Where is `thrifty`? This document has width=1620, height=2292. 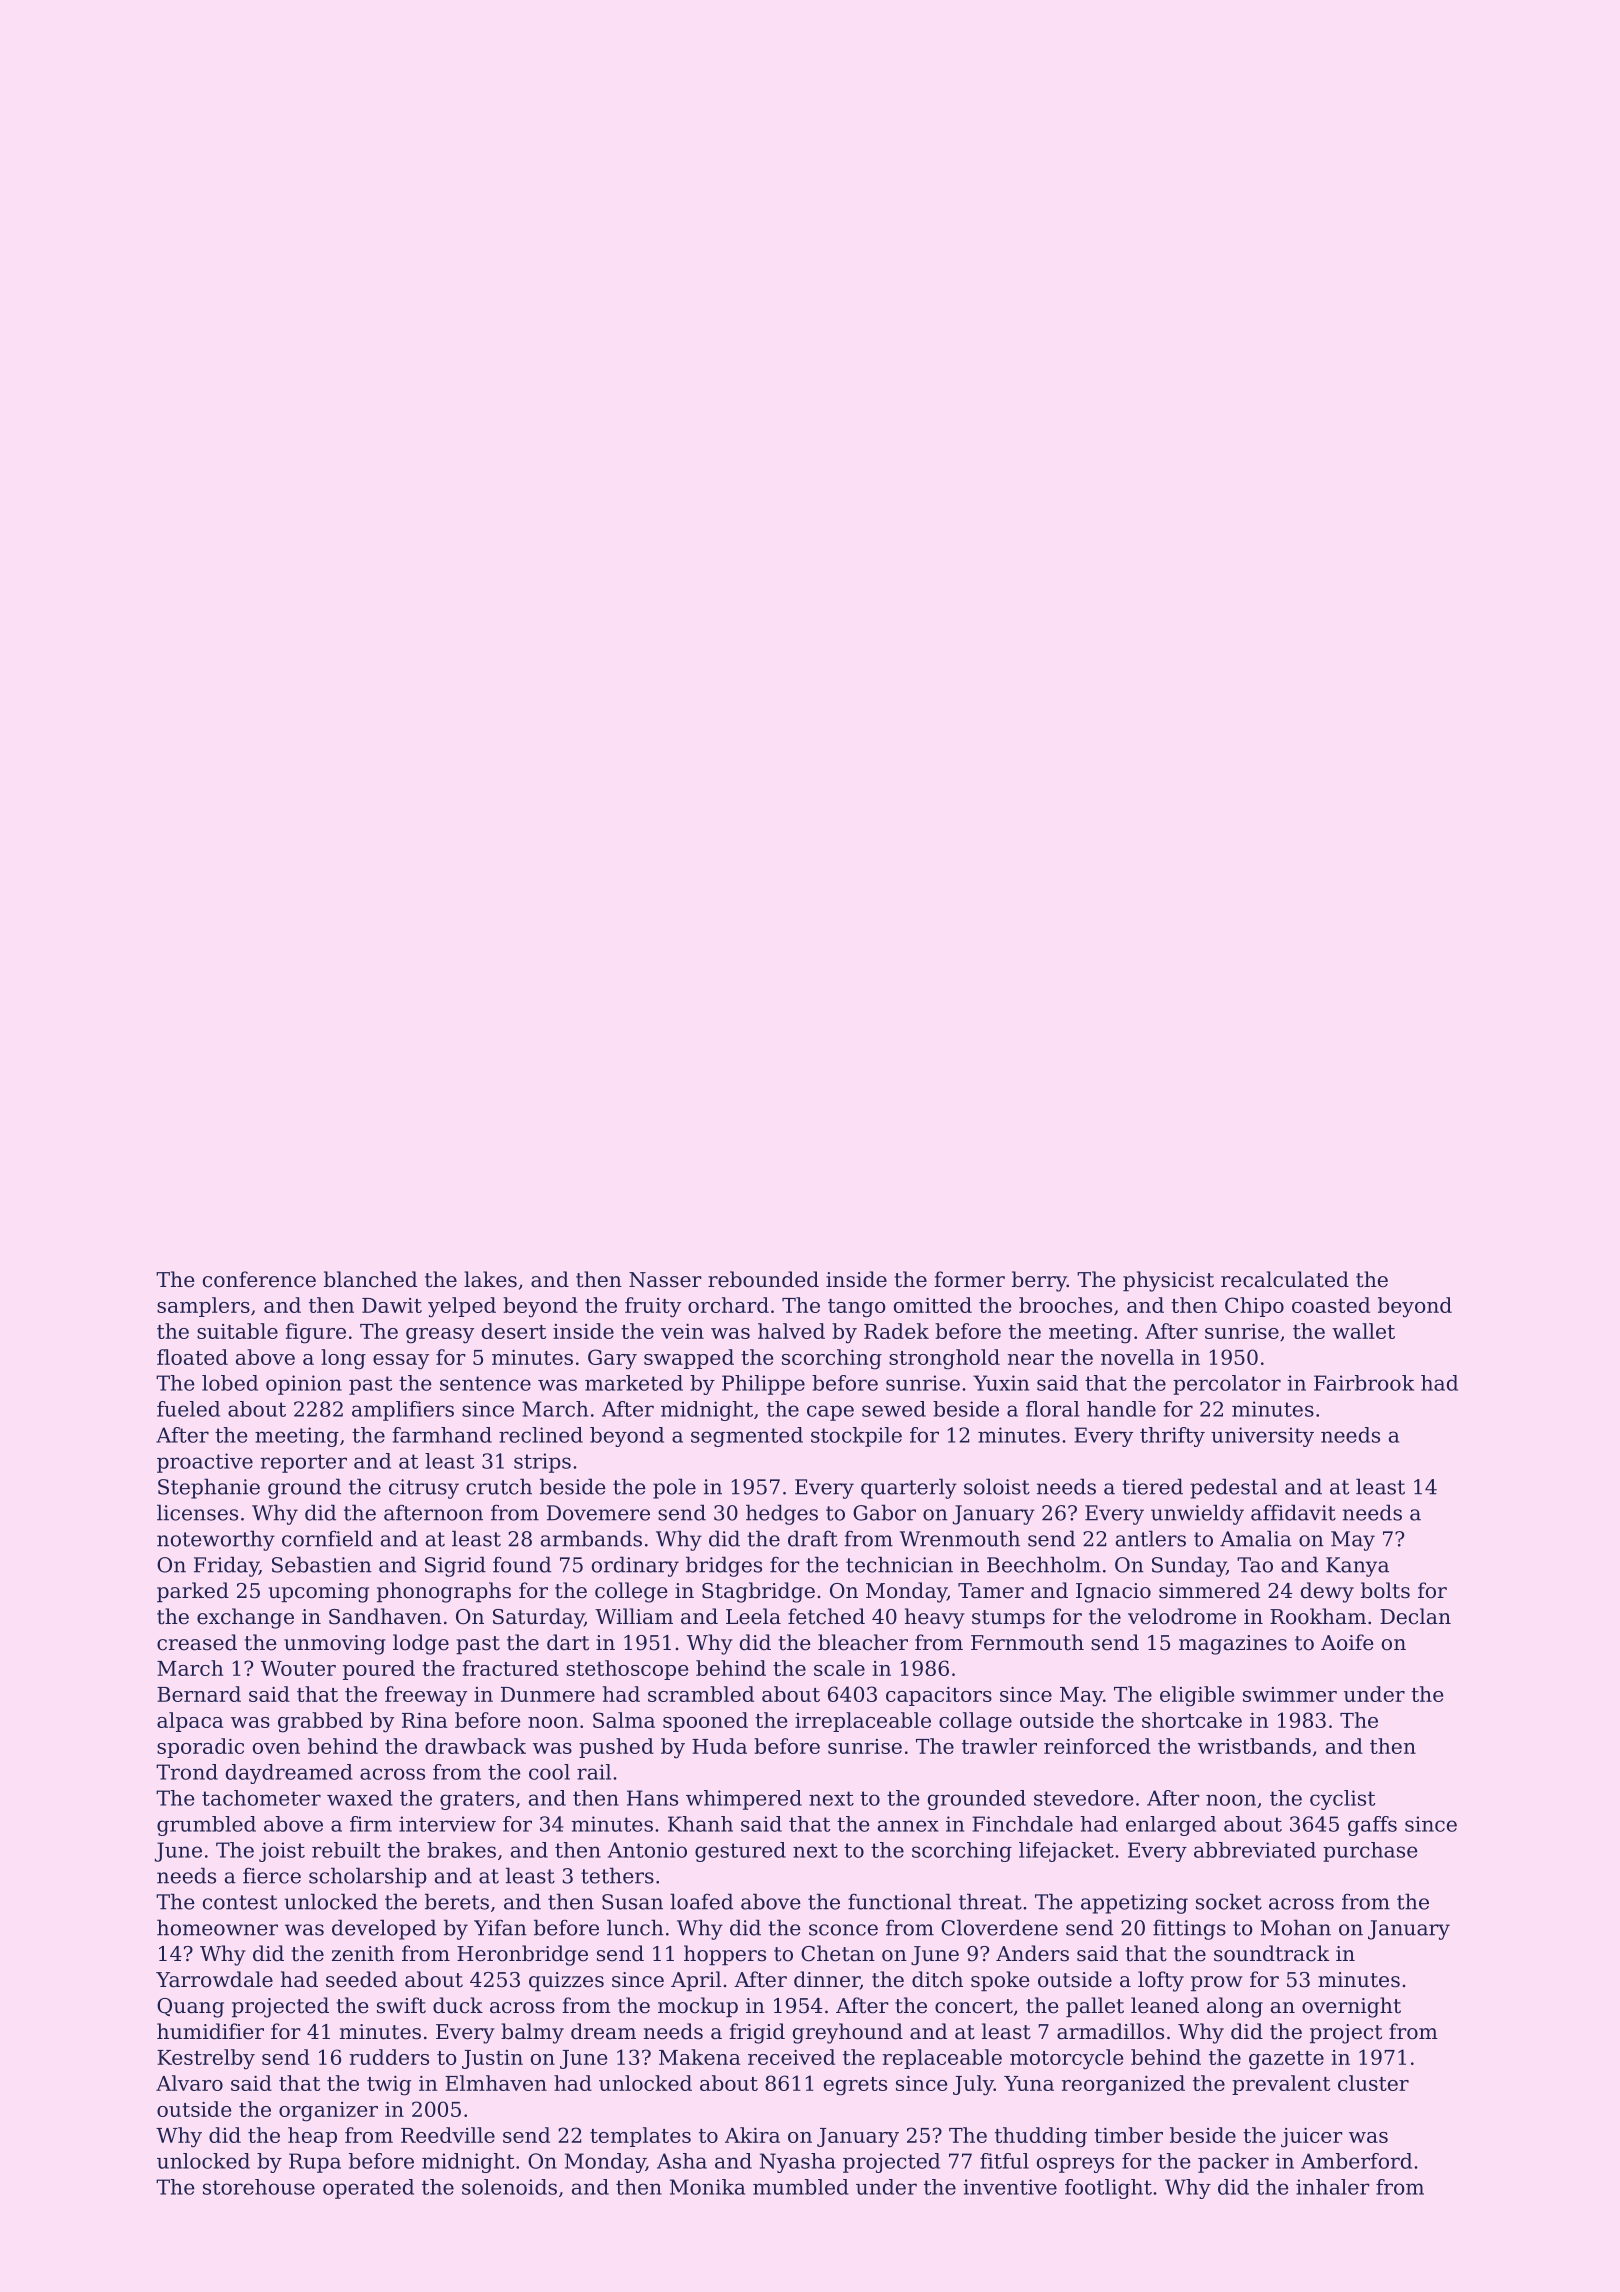
thrifty is located at coordinates (1172, 1437).
